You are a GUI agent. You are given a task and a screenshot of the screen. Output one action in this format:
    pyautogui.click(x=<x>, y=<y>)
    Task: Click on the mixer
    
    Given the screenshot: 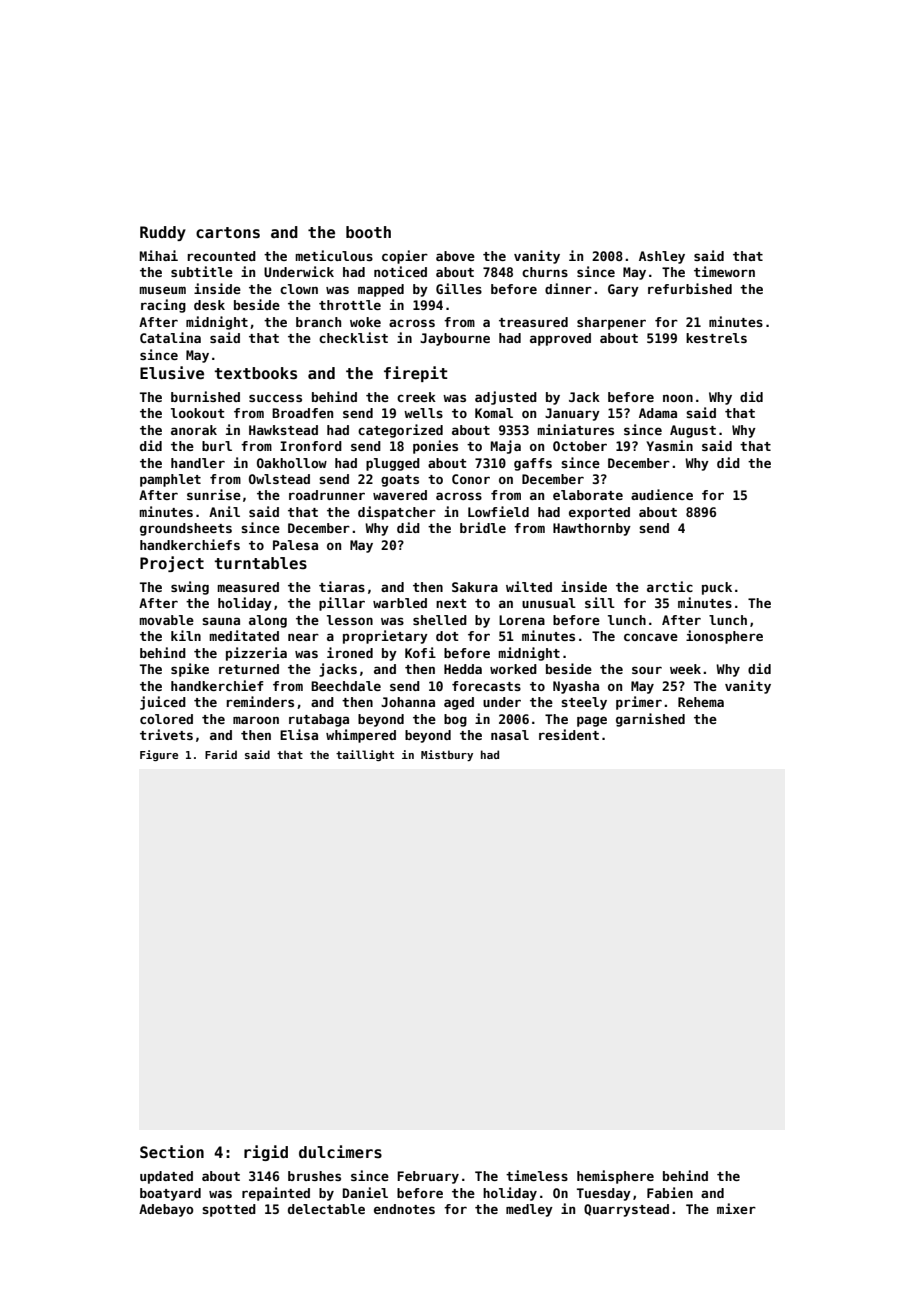 What is the action you would take?
    pyautogui.click(x=736, y=1208)
